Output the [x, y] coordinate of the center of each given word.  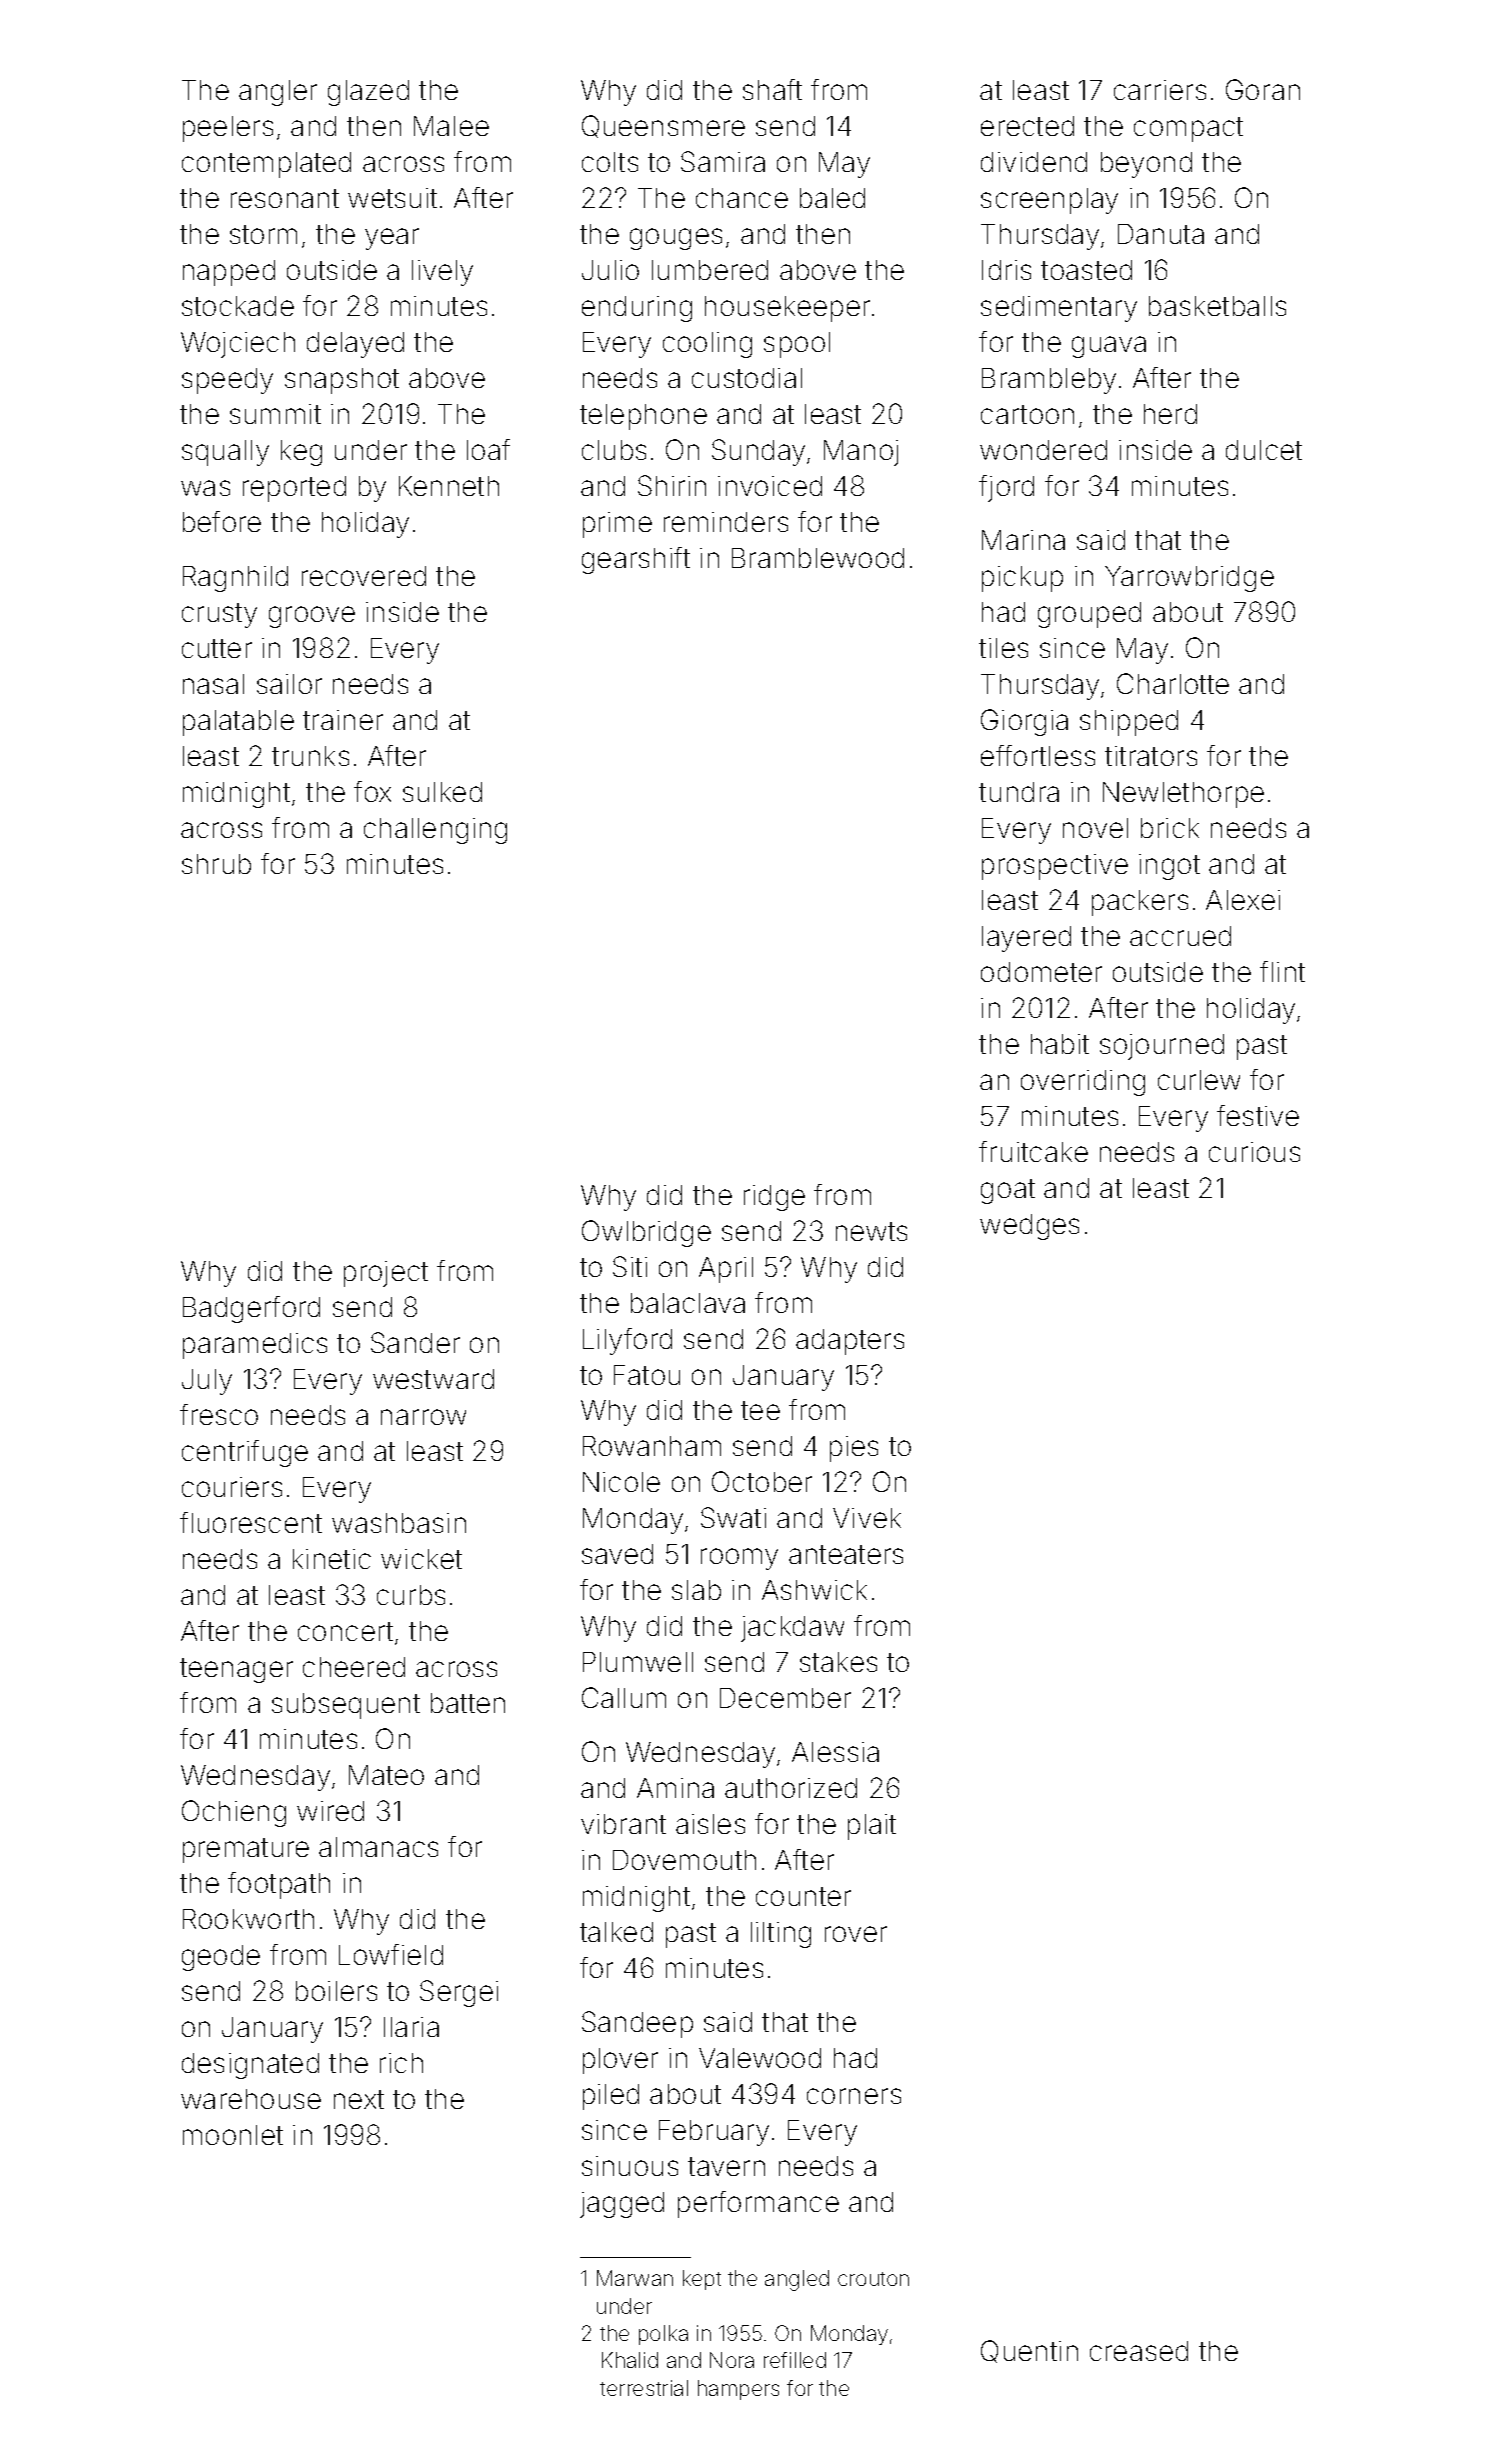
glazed [368, 93]
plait [872, 1827]
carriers [1160, 90]
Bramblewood [818, 558]
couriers [232, 1487]
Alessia [835, 1752]
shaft [772, 89]
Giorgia [1024, 722]
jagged [622, 2205]
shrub [216, 864]
